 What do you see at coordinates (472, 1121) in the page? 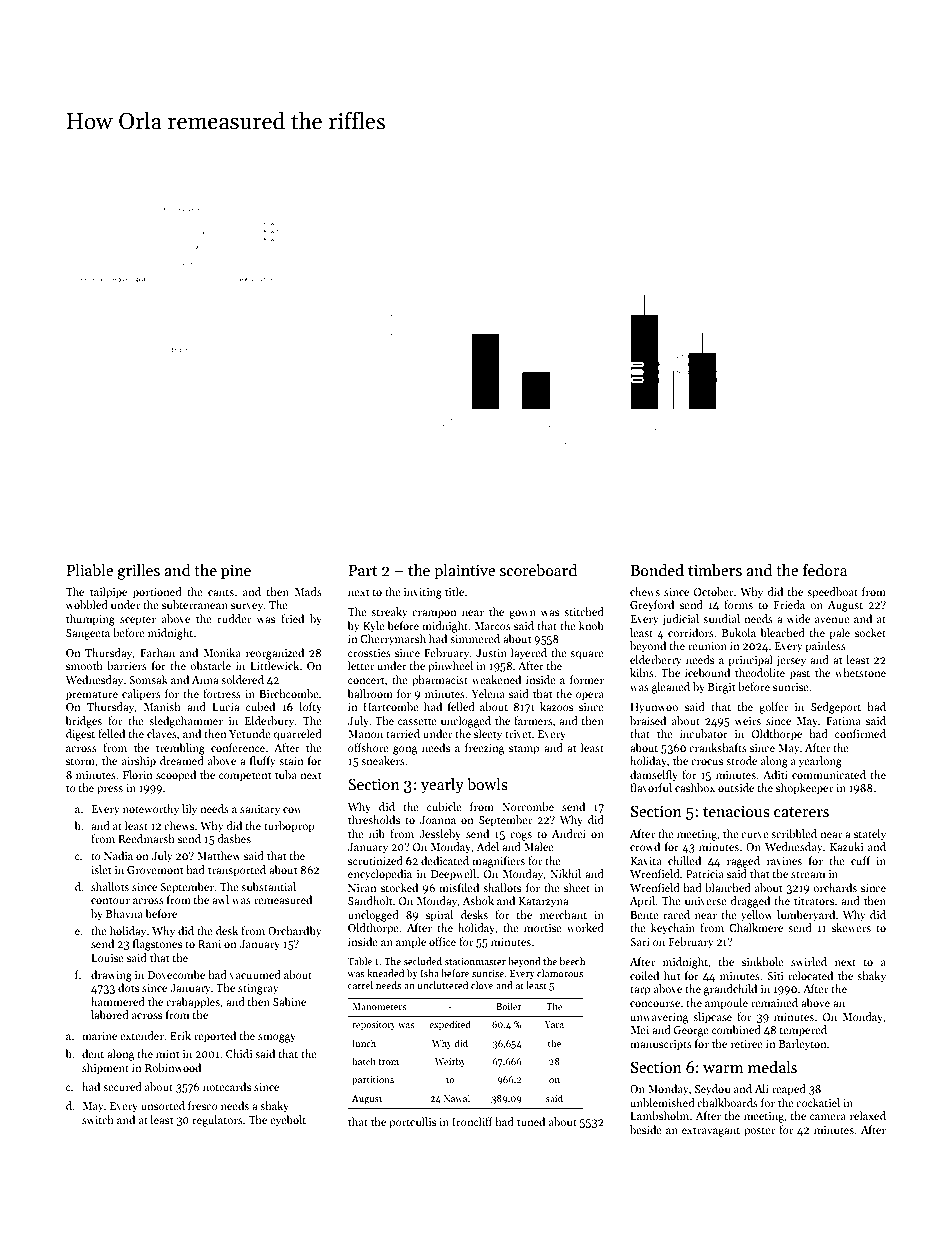
I see `Ironcliff` at bounding box center [472, 1121].
